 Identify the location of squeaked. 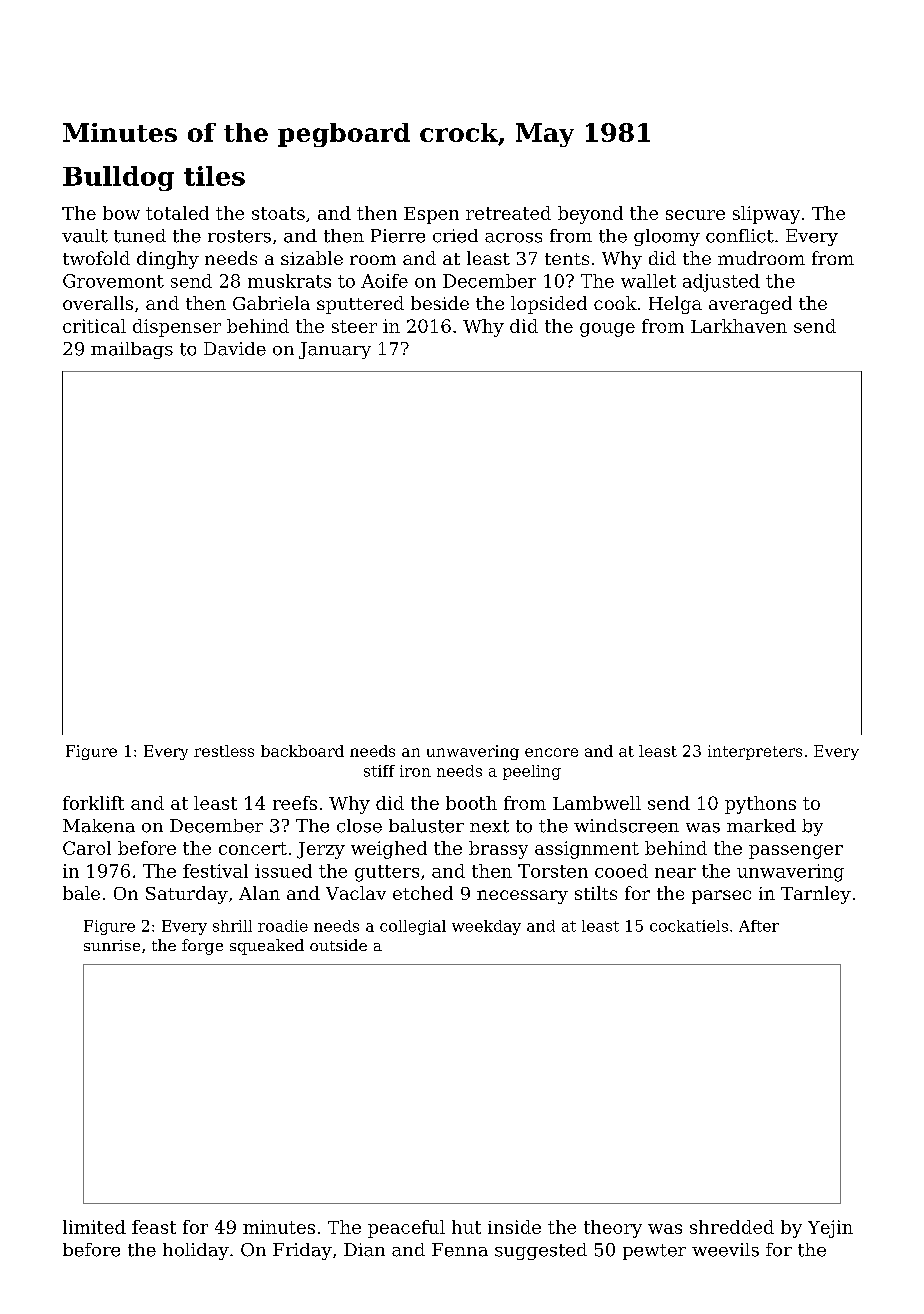
(267, 947).
